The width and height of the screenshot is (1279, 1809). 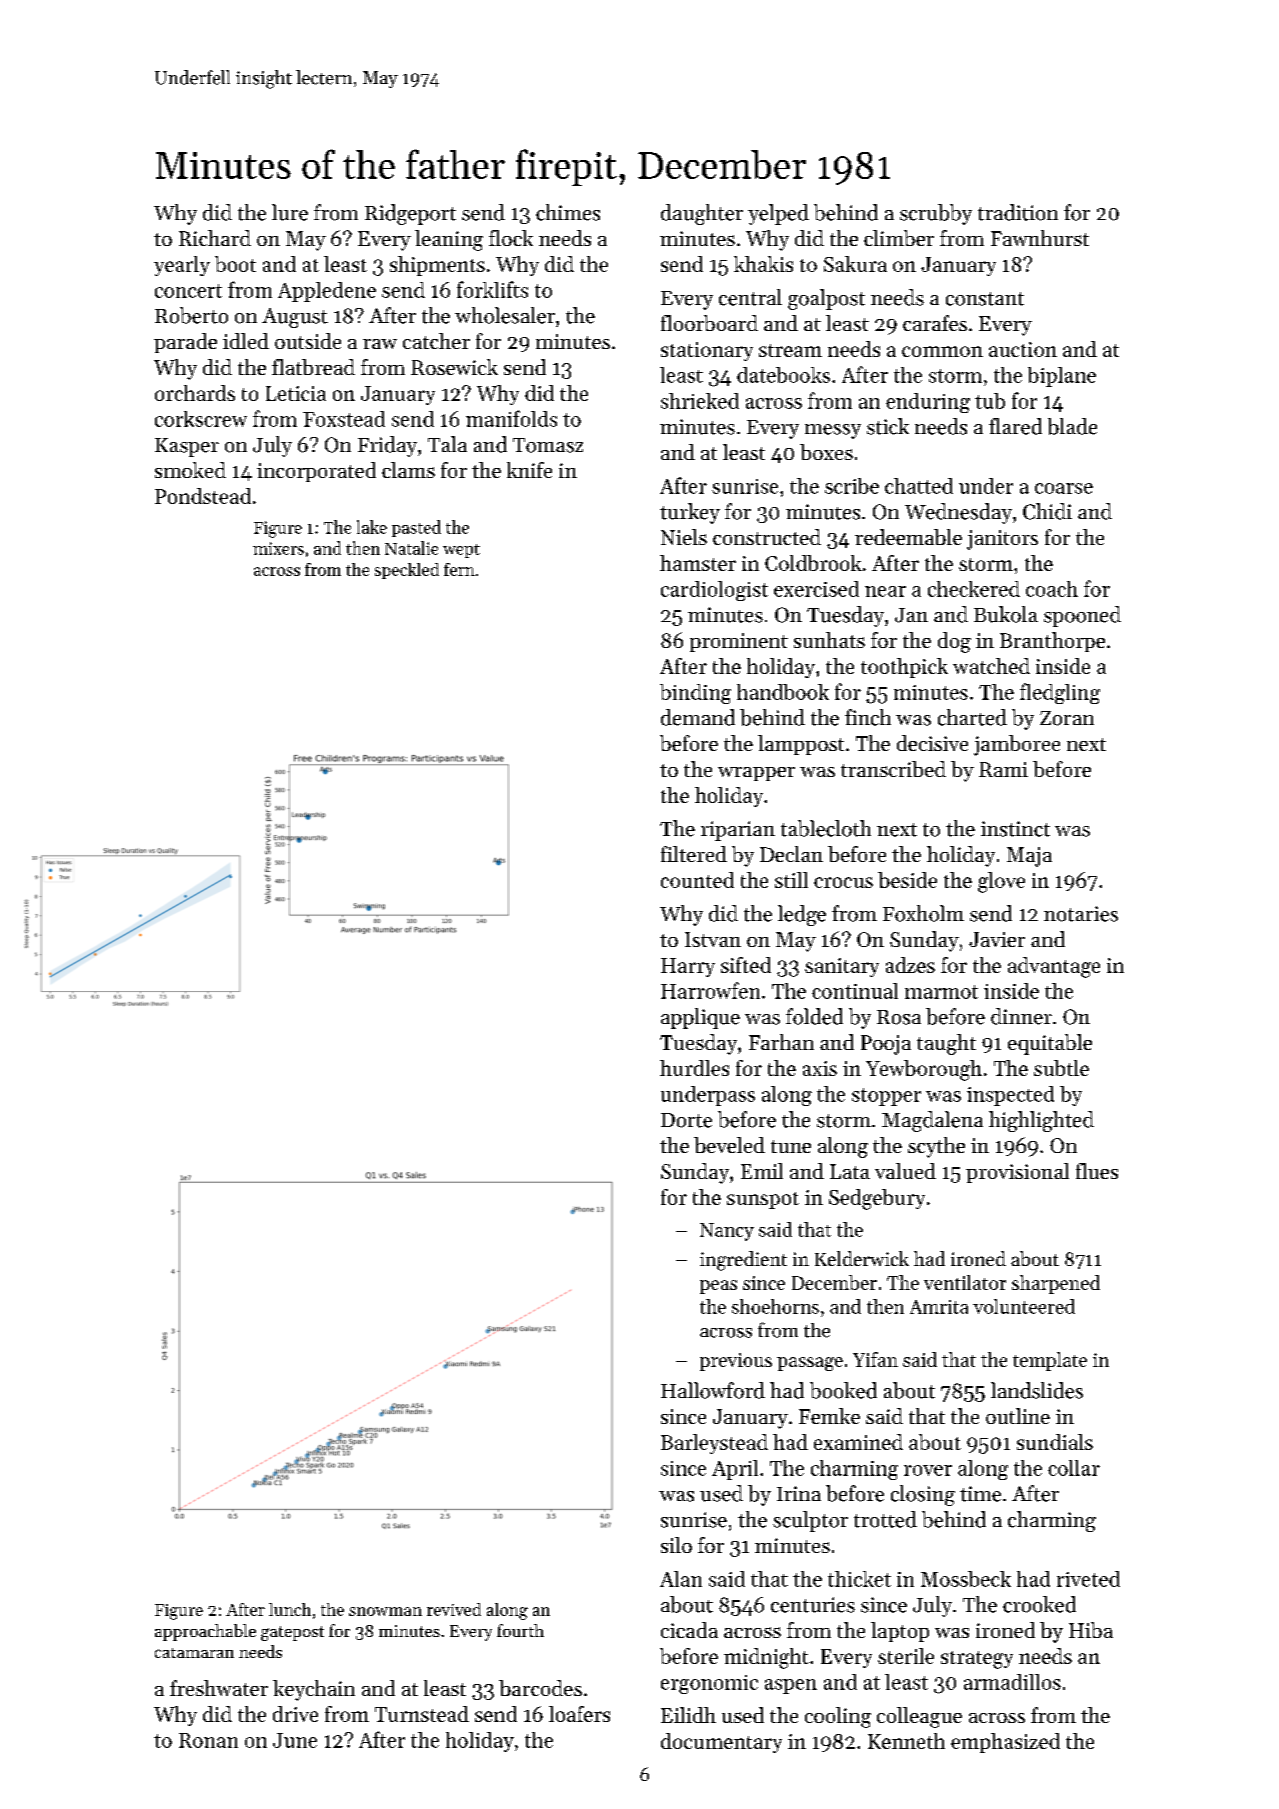 What do you see at coordinates (778, 214) in the screenshot?
I see `yelped` at bounding box center [778, 214].
